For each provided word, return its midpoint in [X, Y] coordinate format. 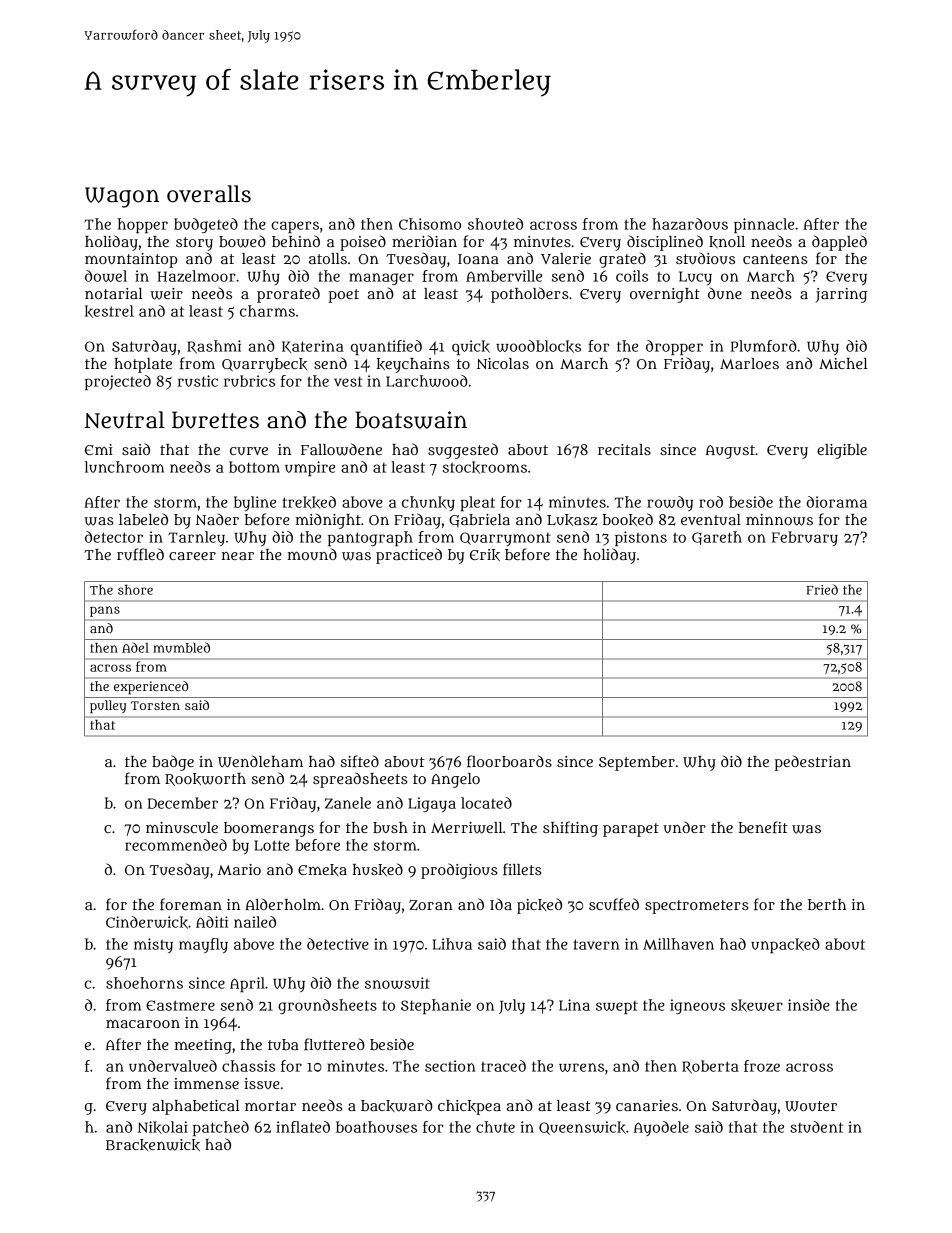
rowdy [670, 503]
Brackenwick [153, 1145]
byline [255, 503]
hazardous [690, 224]
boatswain [411, 420]
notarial [114, 293]
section [450, 1066]
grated [622, 260]
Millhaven [678, 944]
